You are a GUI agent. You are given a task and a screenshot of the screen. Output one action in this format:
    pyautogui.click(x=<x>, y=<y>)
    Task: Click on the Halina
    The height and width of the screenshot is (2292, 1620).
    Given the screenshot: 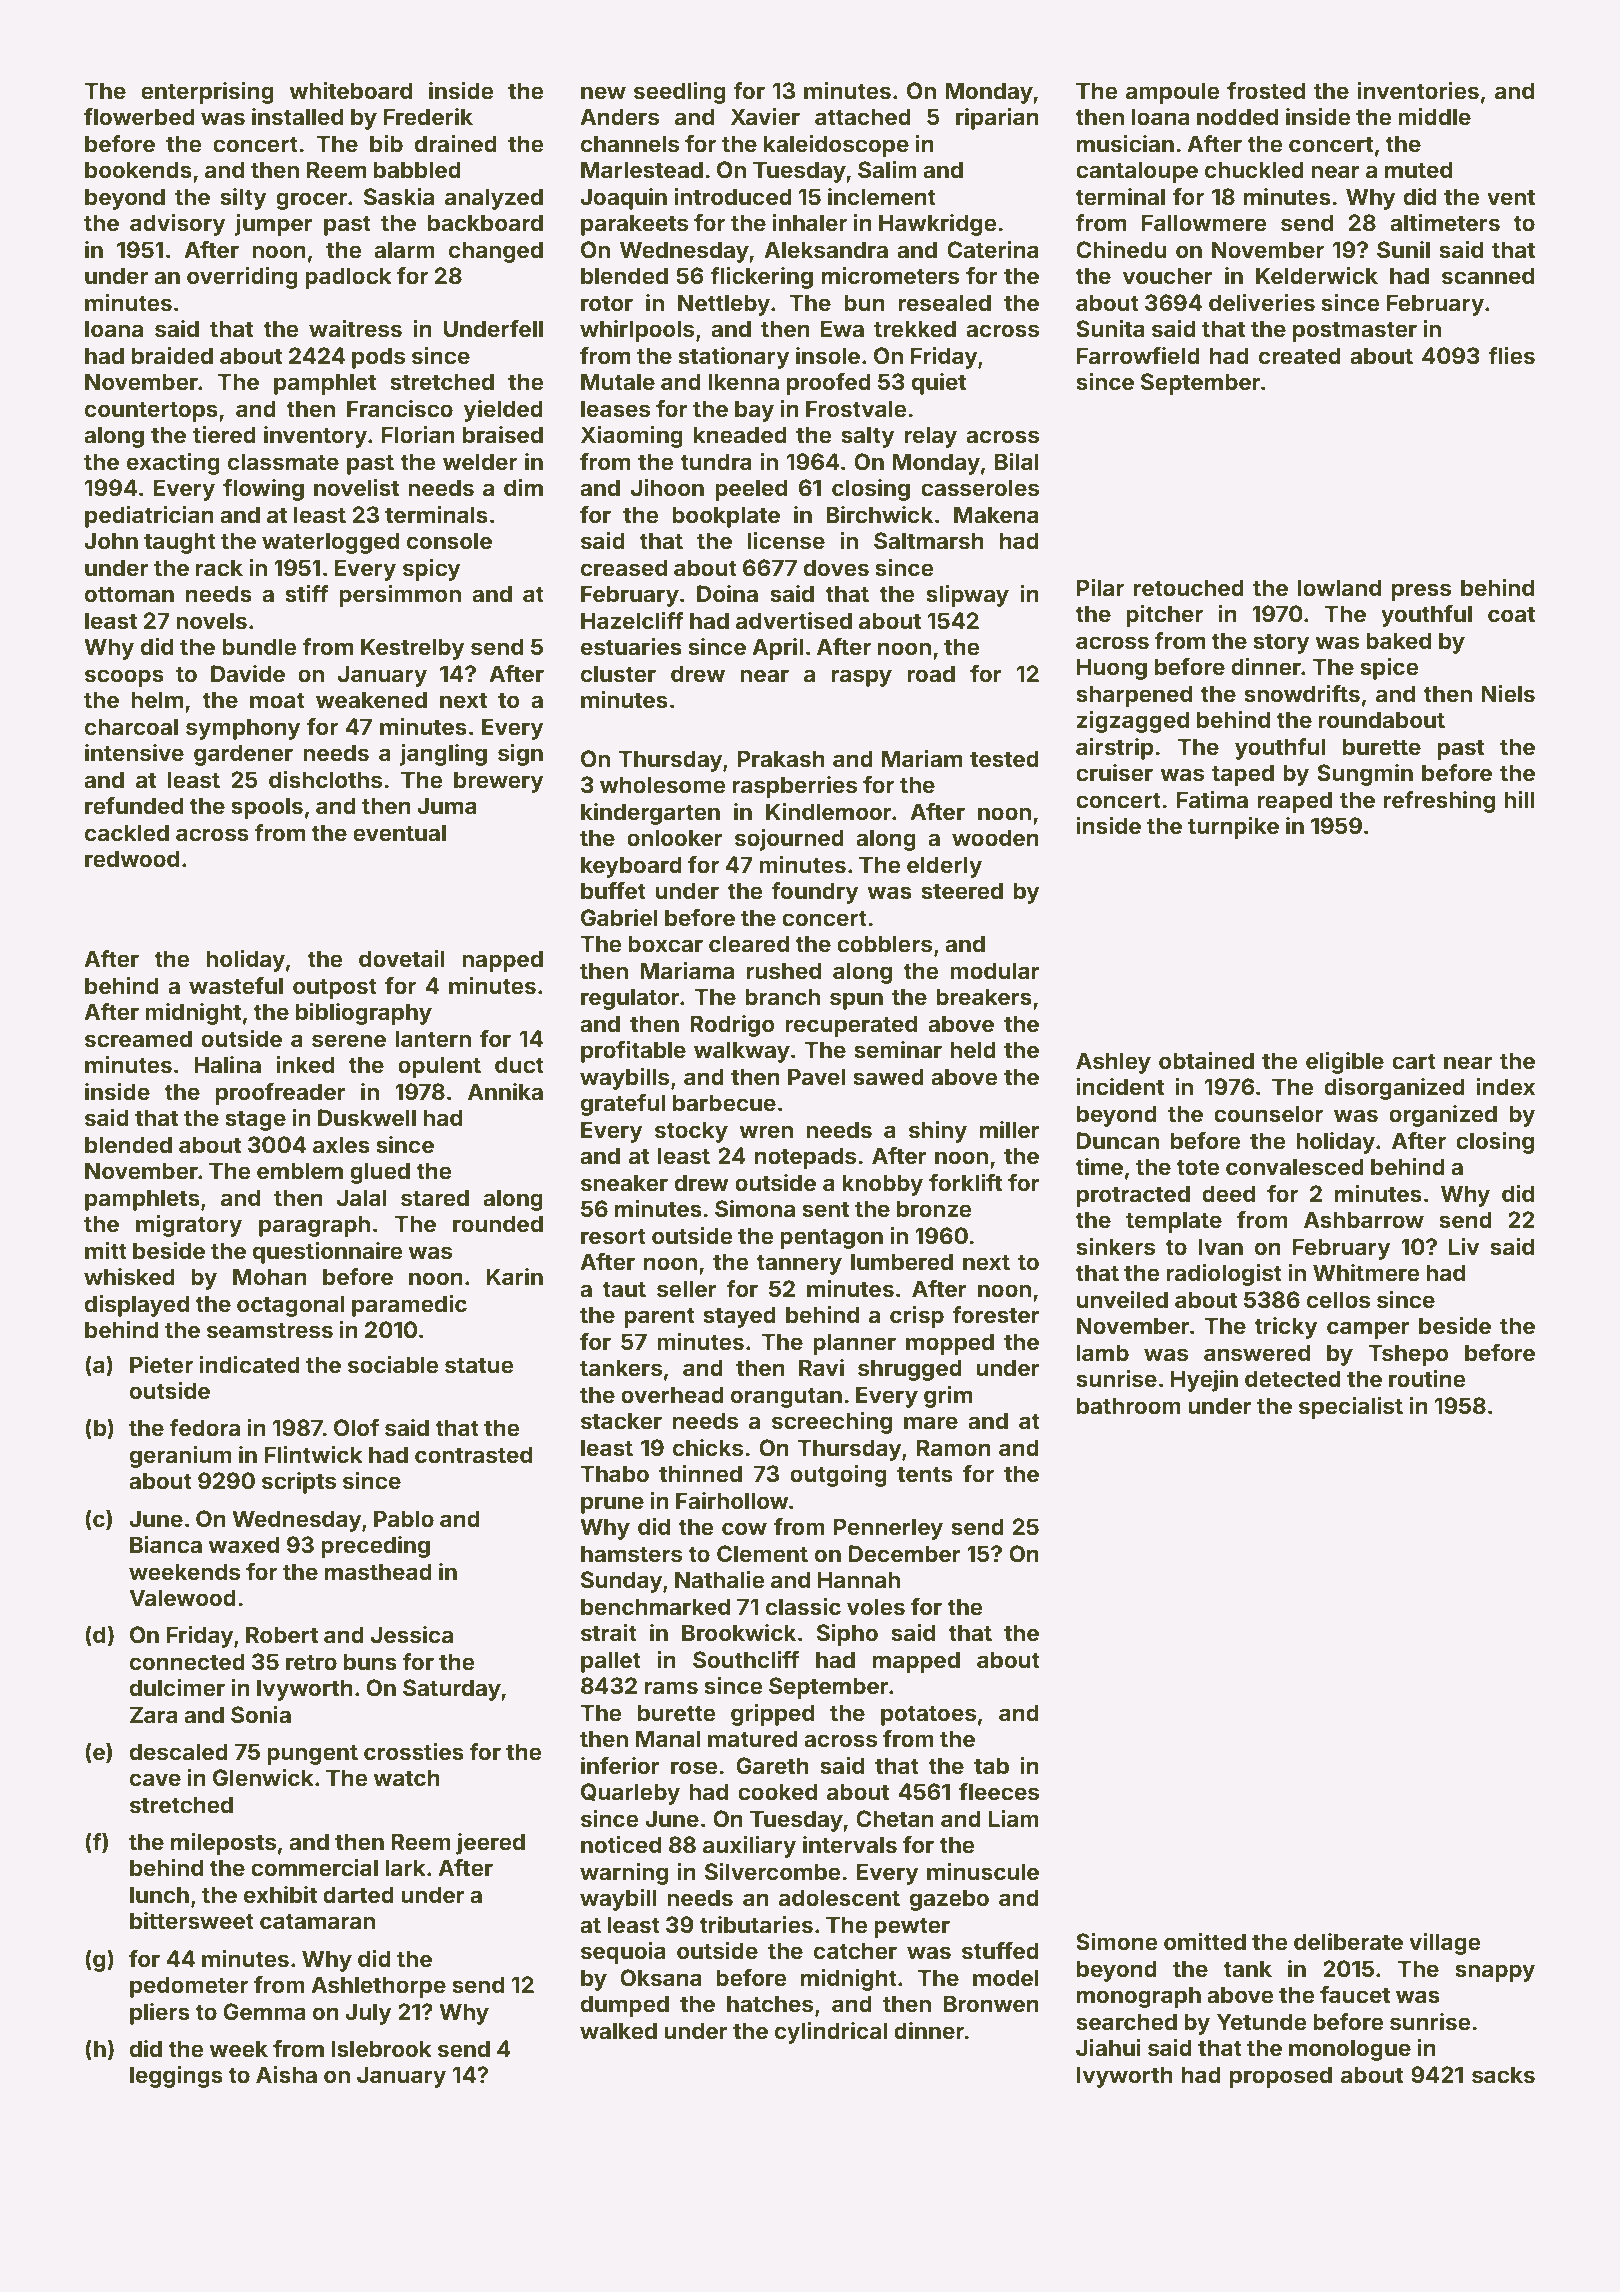 What is the action you would take?
    pyautogui.click(x=227, y=1064)
